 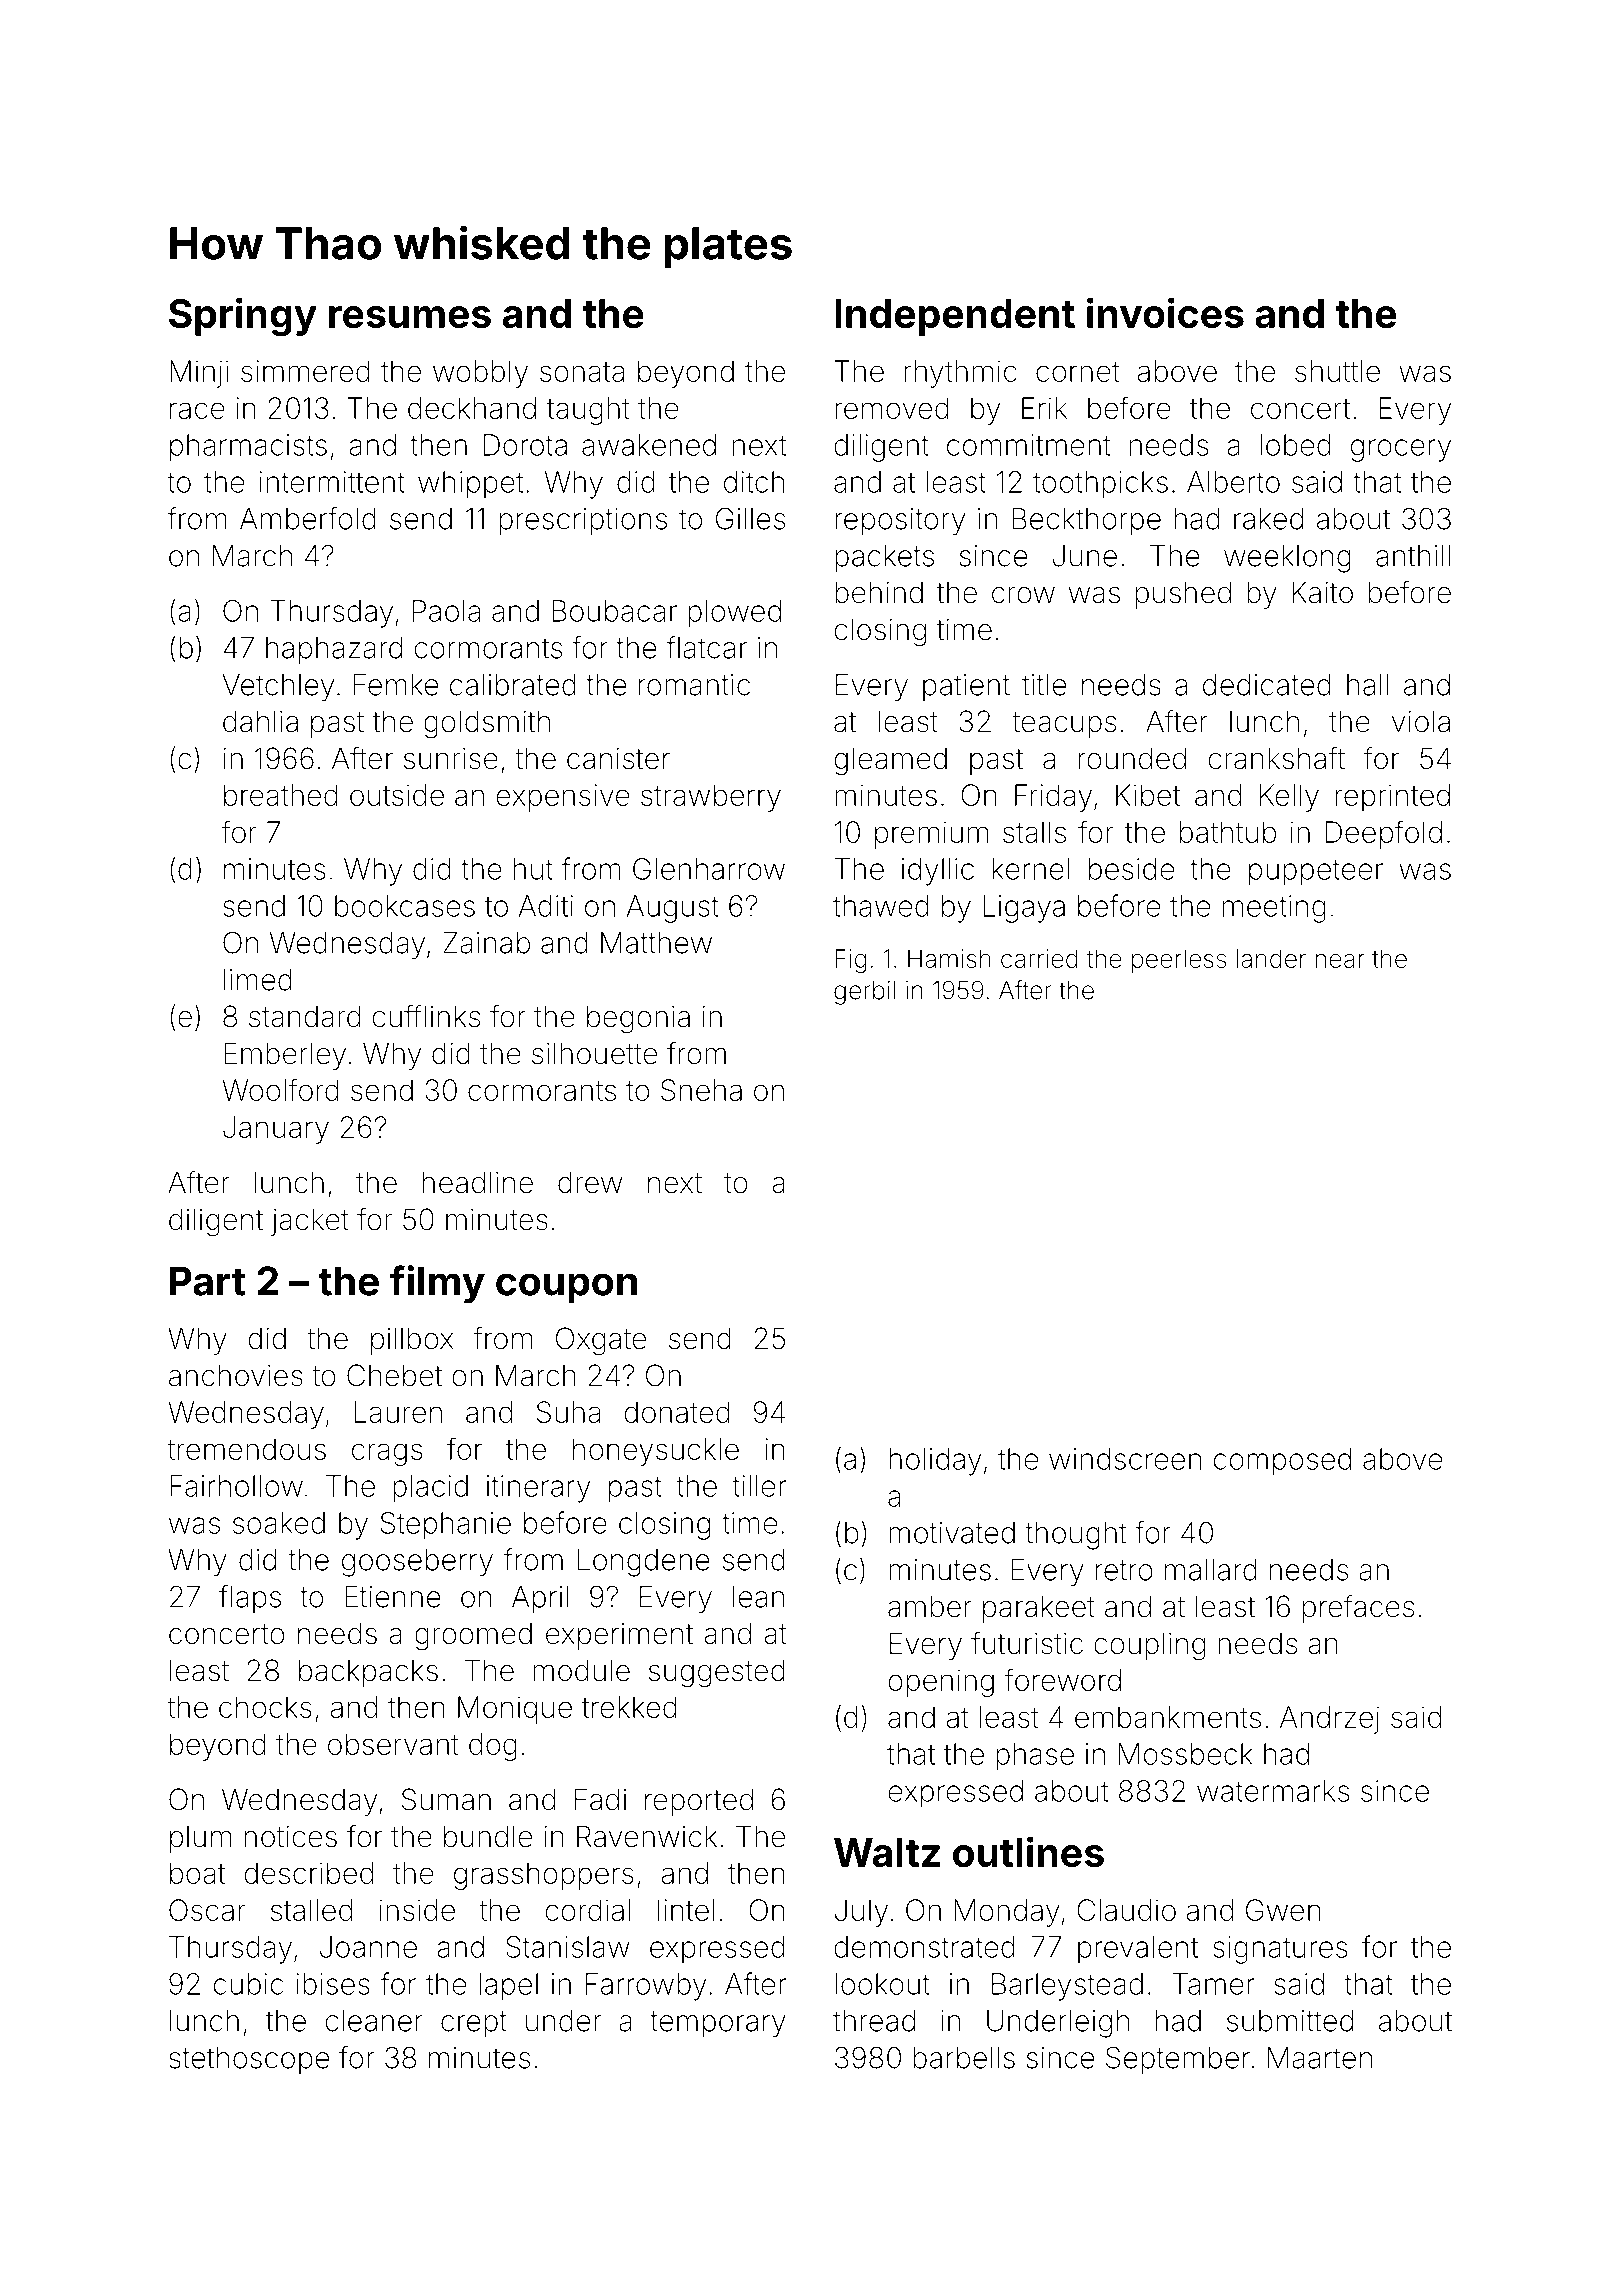 I want to click on breathed, so click(x=281, y=795).
